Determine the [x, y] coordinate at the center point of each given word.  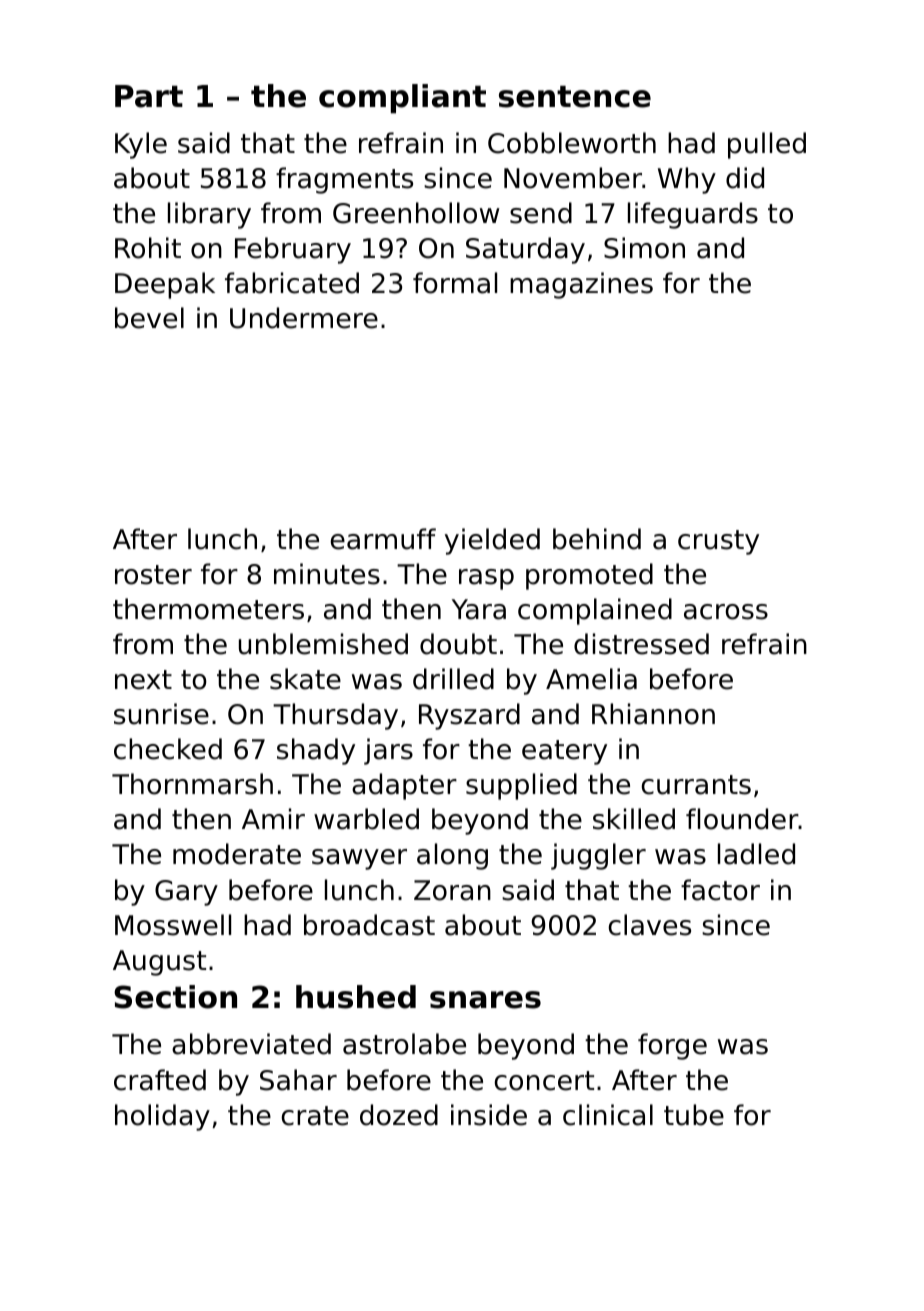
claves [650, 925]
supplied [521, 786]
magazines [581, 285]
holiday [162, 1117]
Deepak [165, 285]
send [541, 213]
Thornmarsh [192, 784]
